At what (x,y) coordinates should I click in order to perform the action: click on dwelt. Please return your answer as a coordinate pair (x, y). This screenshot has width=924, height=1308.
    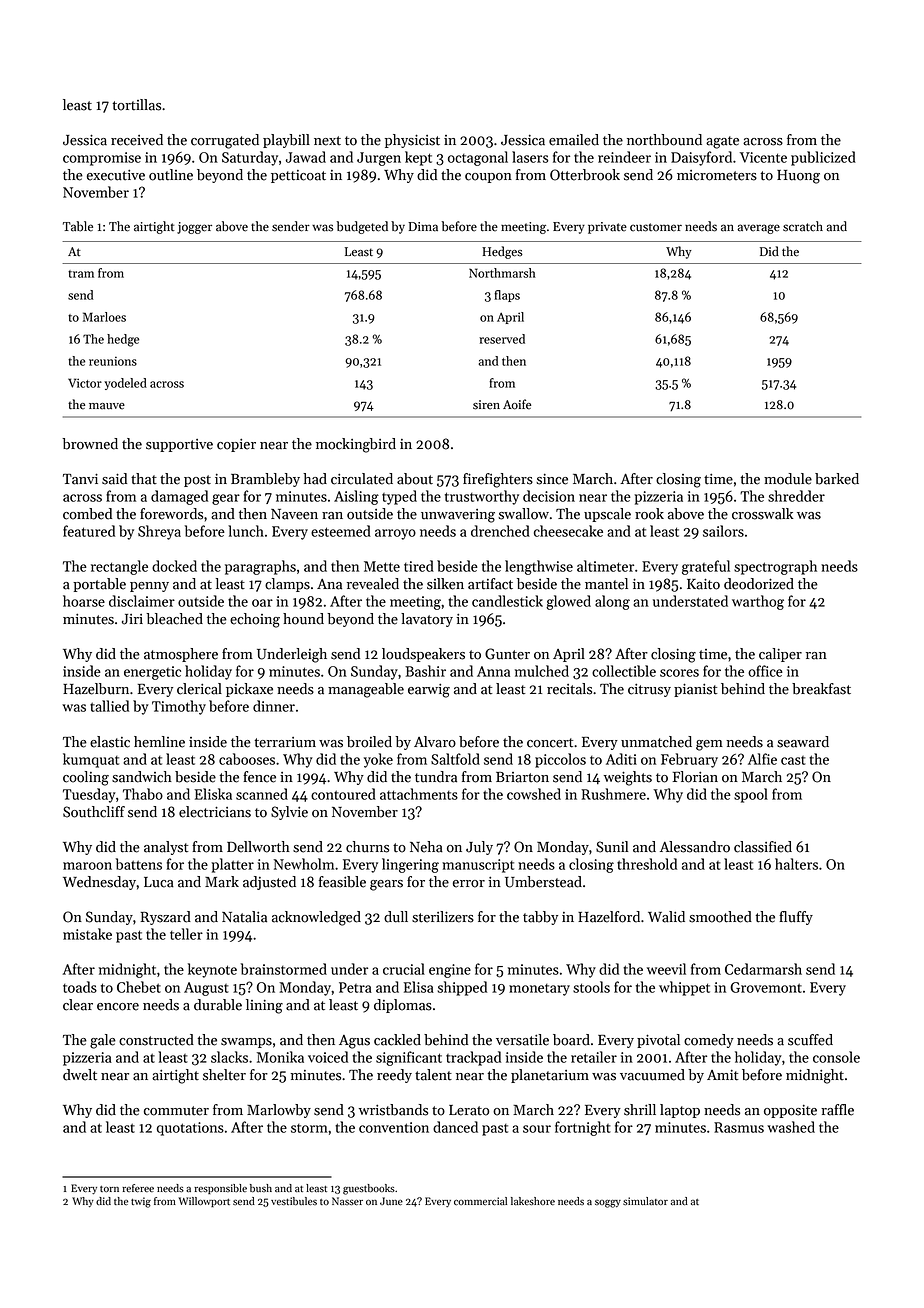
    Looking at the image, I should click on (80, 1075).
